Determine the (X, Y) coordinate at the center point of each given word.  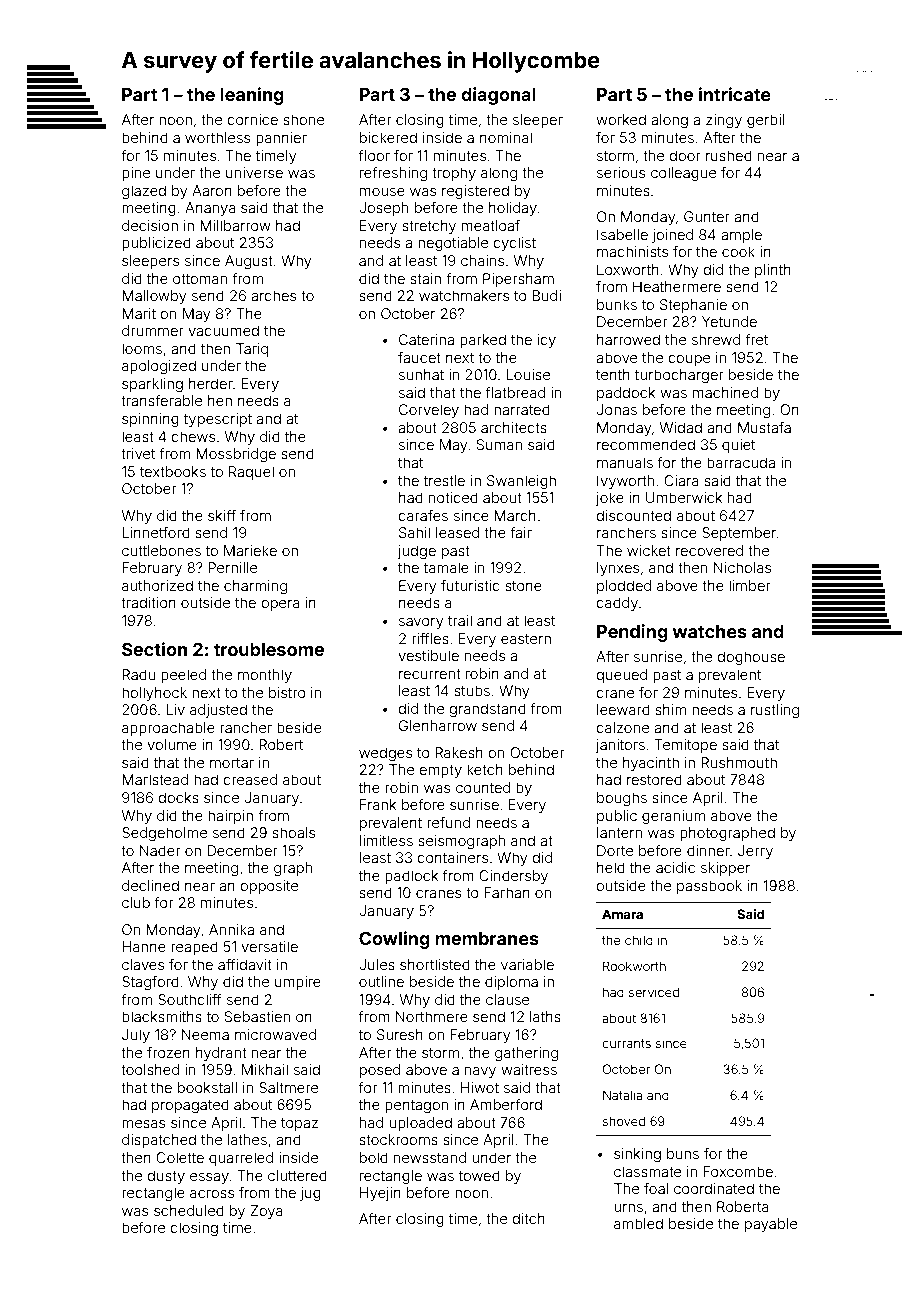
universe (254, 172)
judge (417, 552)
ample (741, 236)
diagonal (498, 96)
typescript (218, 420)
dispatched (159, 1141)
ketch (485, 769)
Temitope (686, 746)
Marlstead (155, 779)
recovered (709, 550)
